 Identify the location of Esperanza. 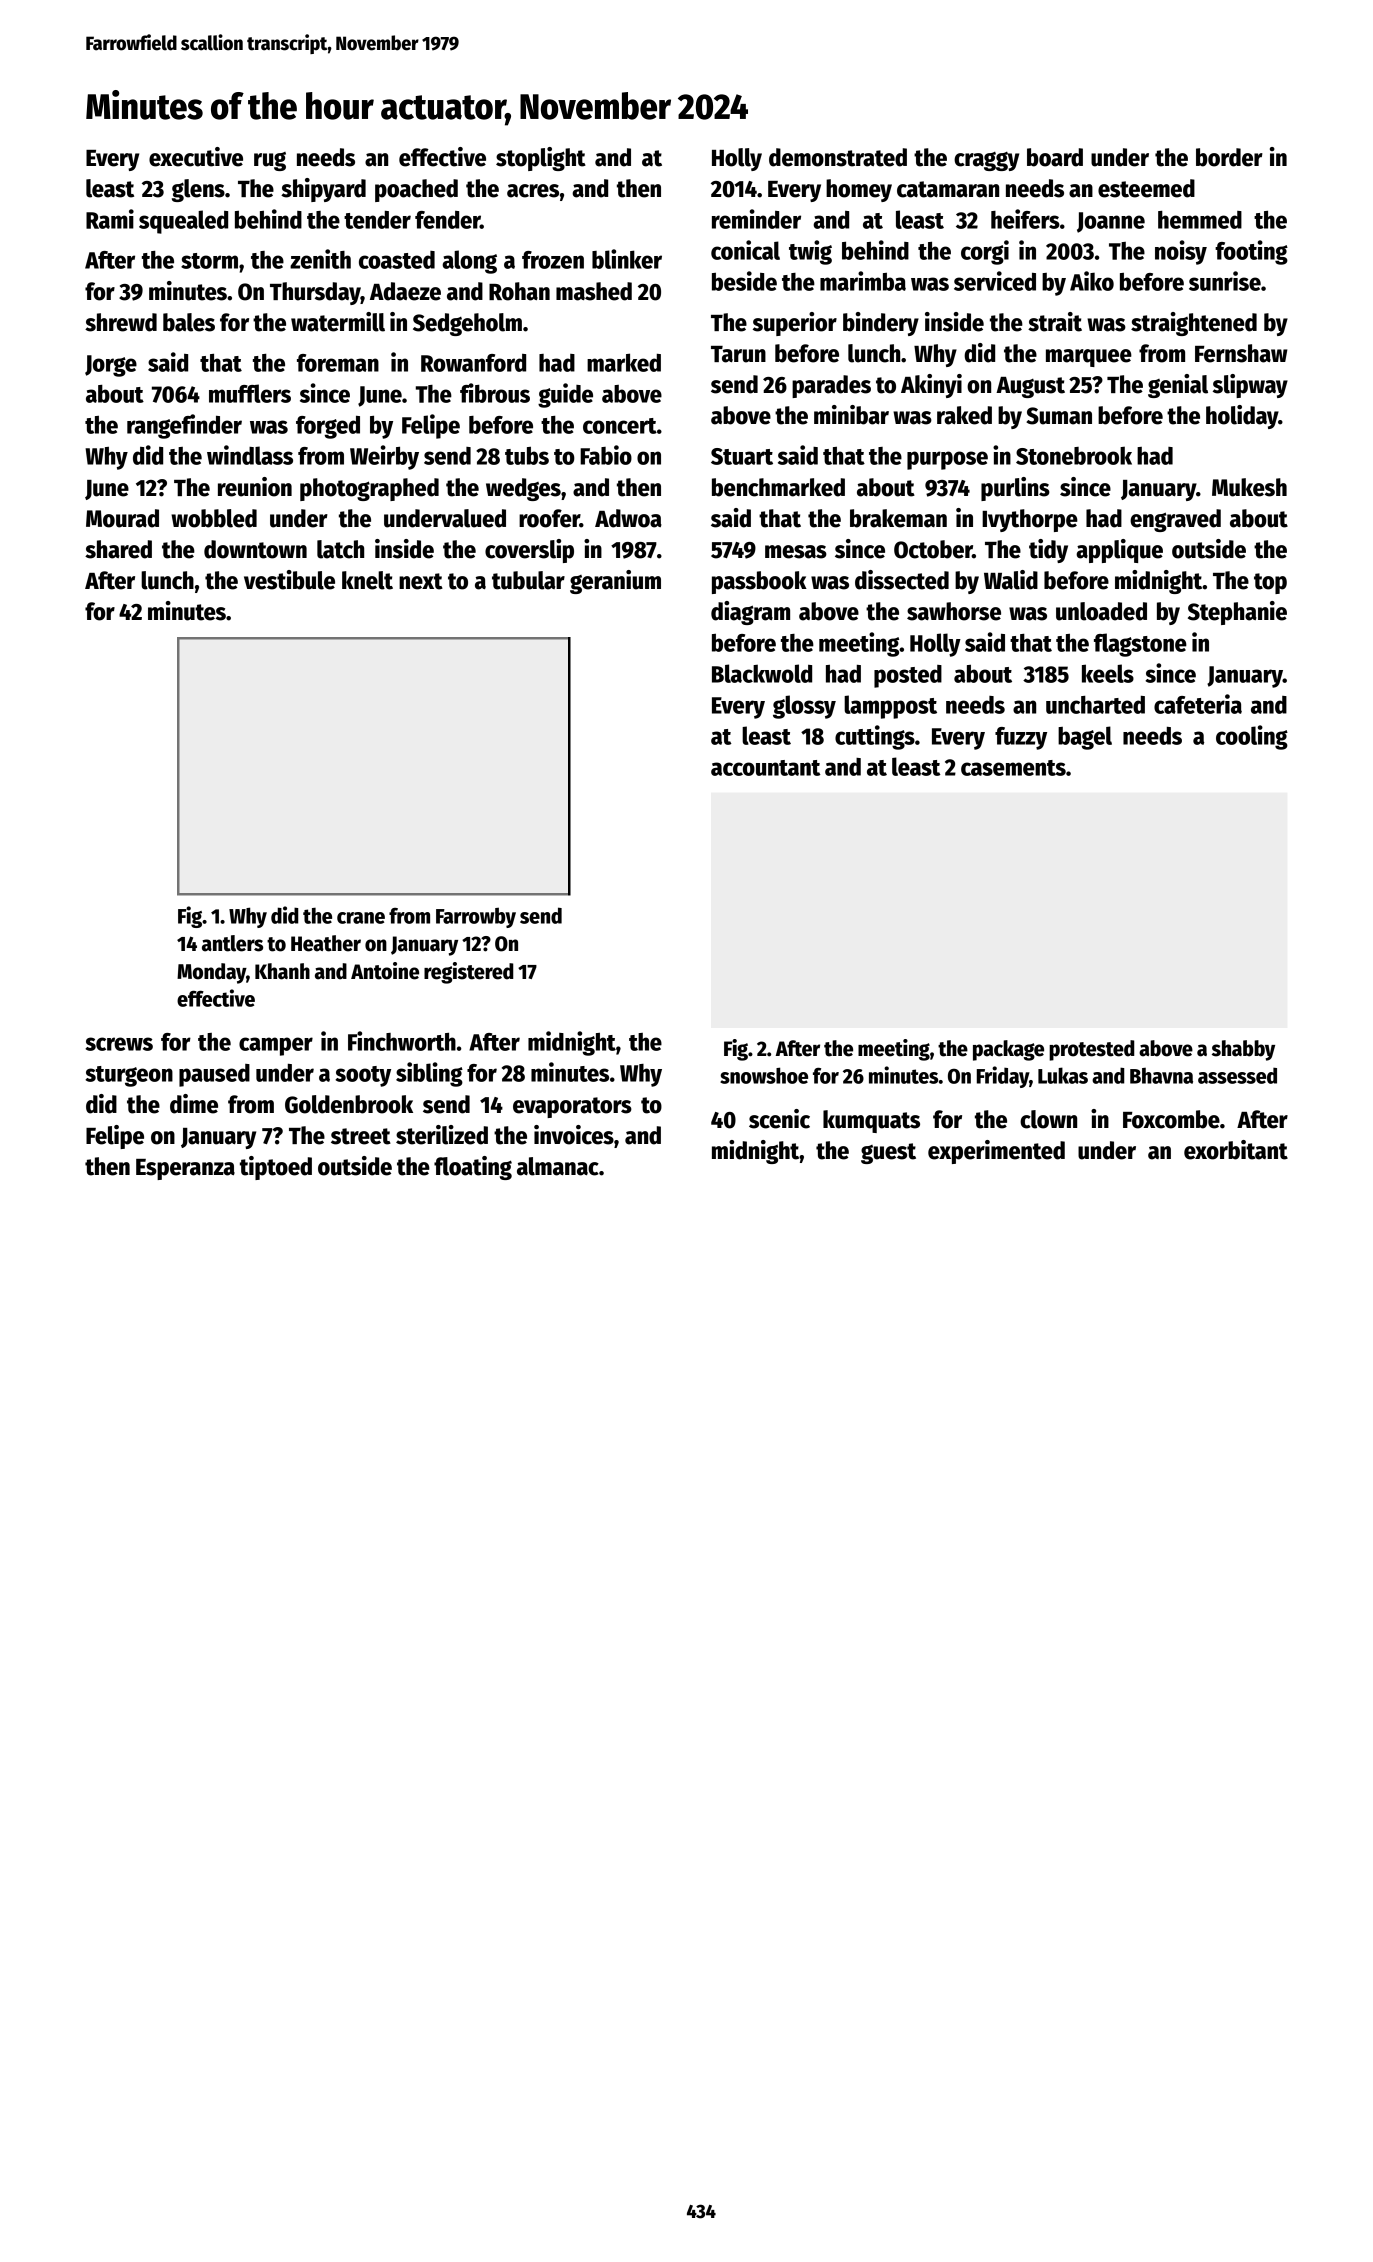
(185, 1169).
